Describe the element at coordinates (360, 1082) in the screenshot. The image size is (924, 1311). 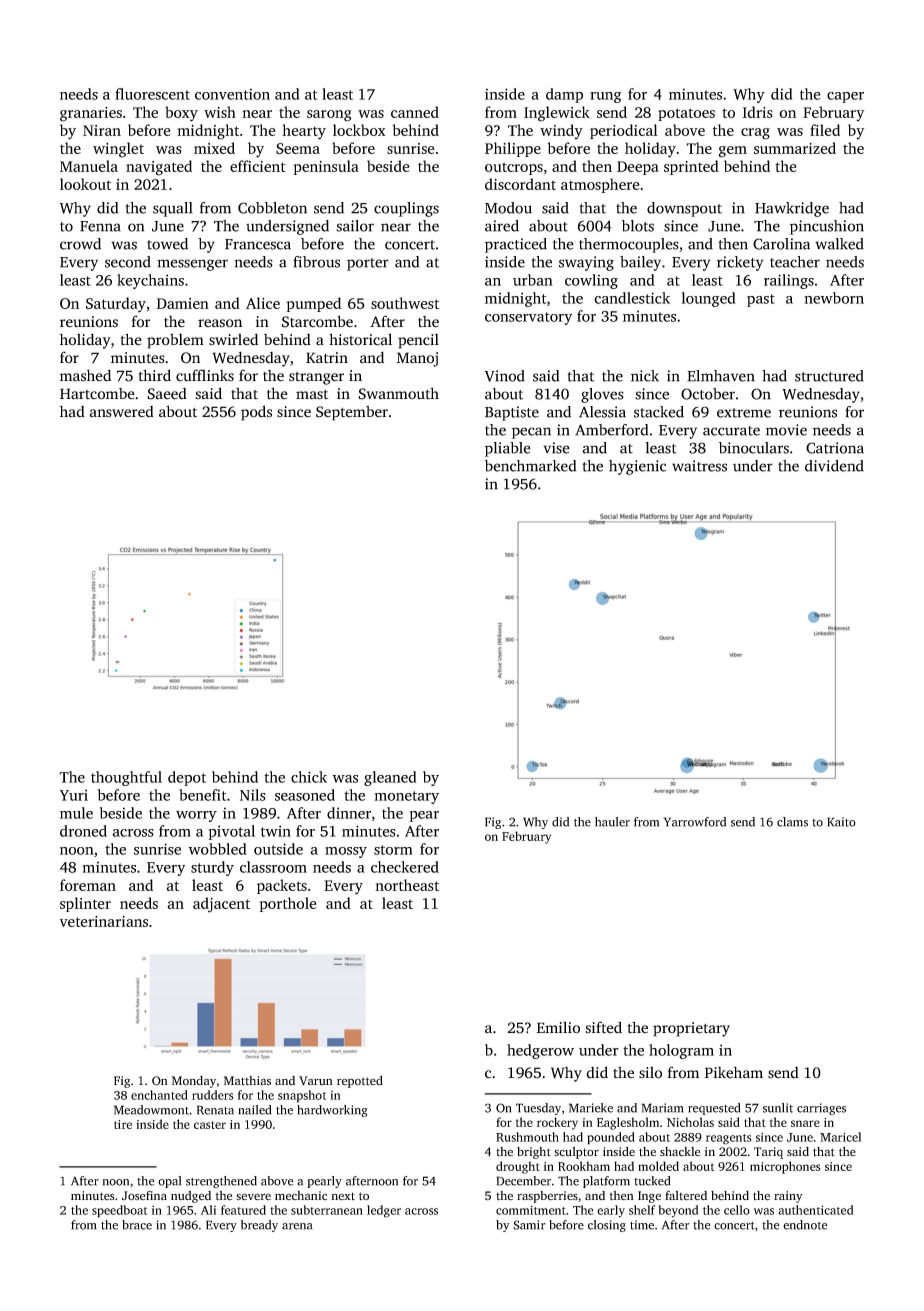
I see `repotted` at that location.
